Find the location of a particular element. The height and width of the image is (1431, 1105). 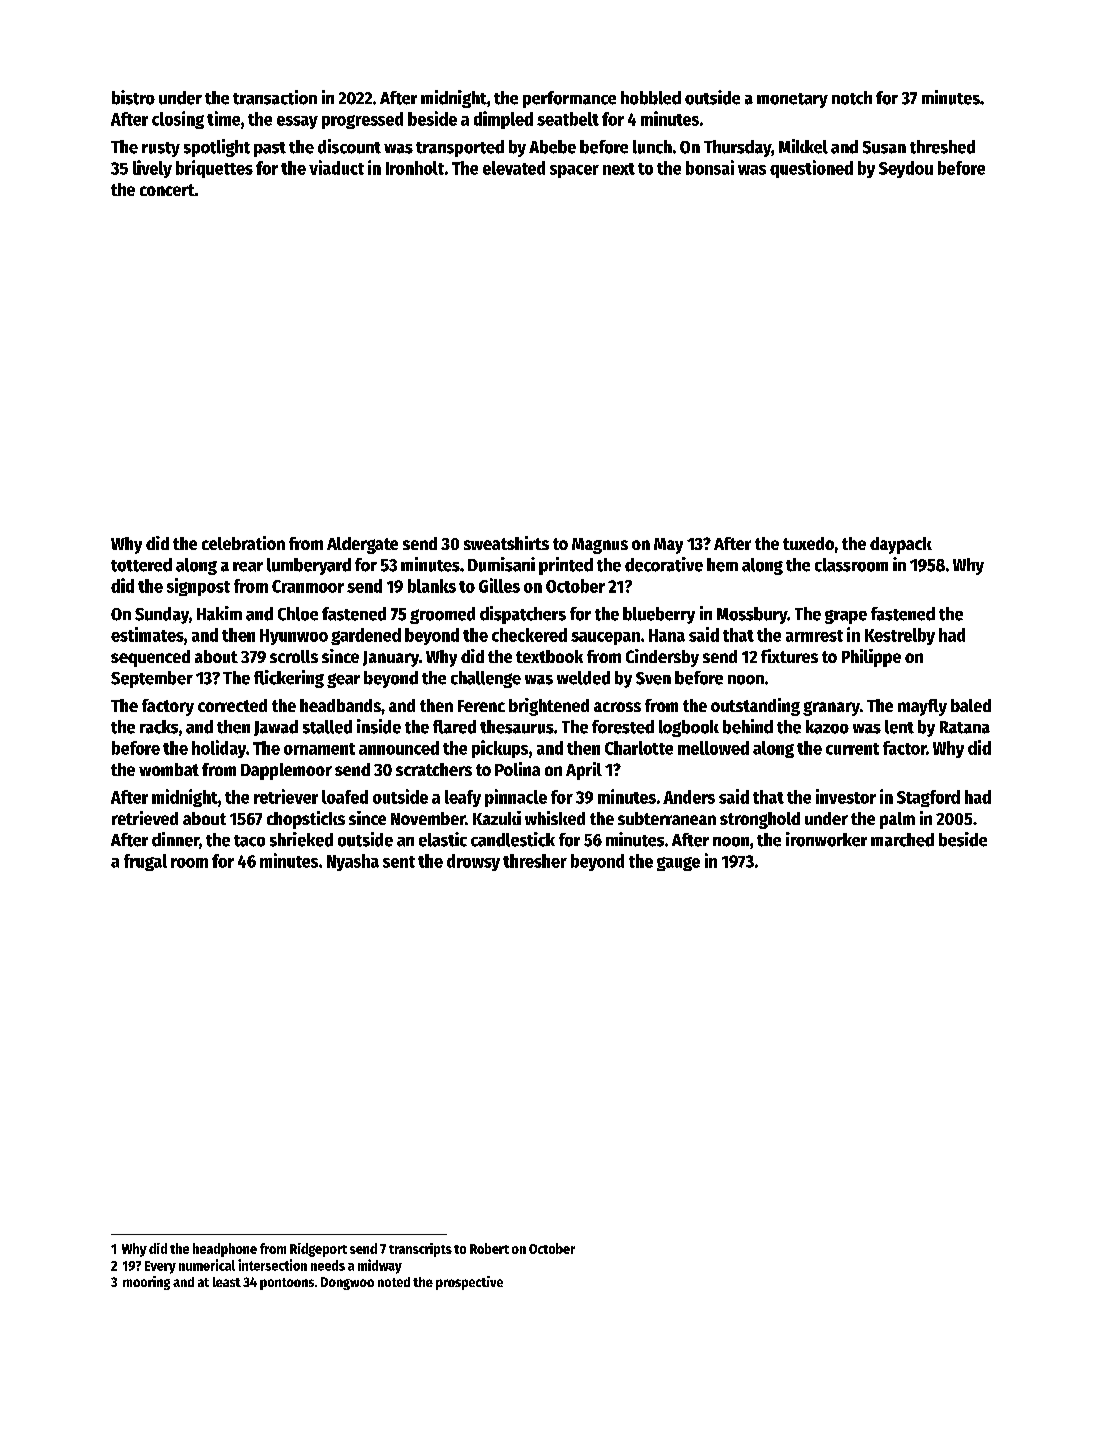

Ridgeport is located at coordinates (318, 1250).
